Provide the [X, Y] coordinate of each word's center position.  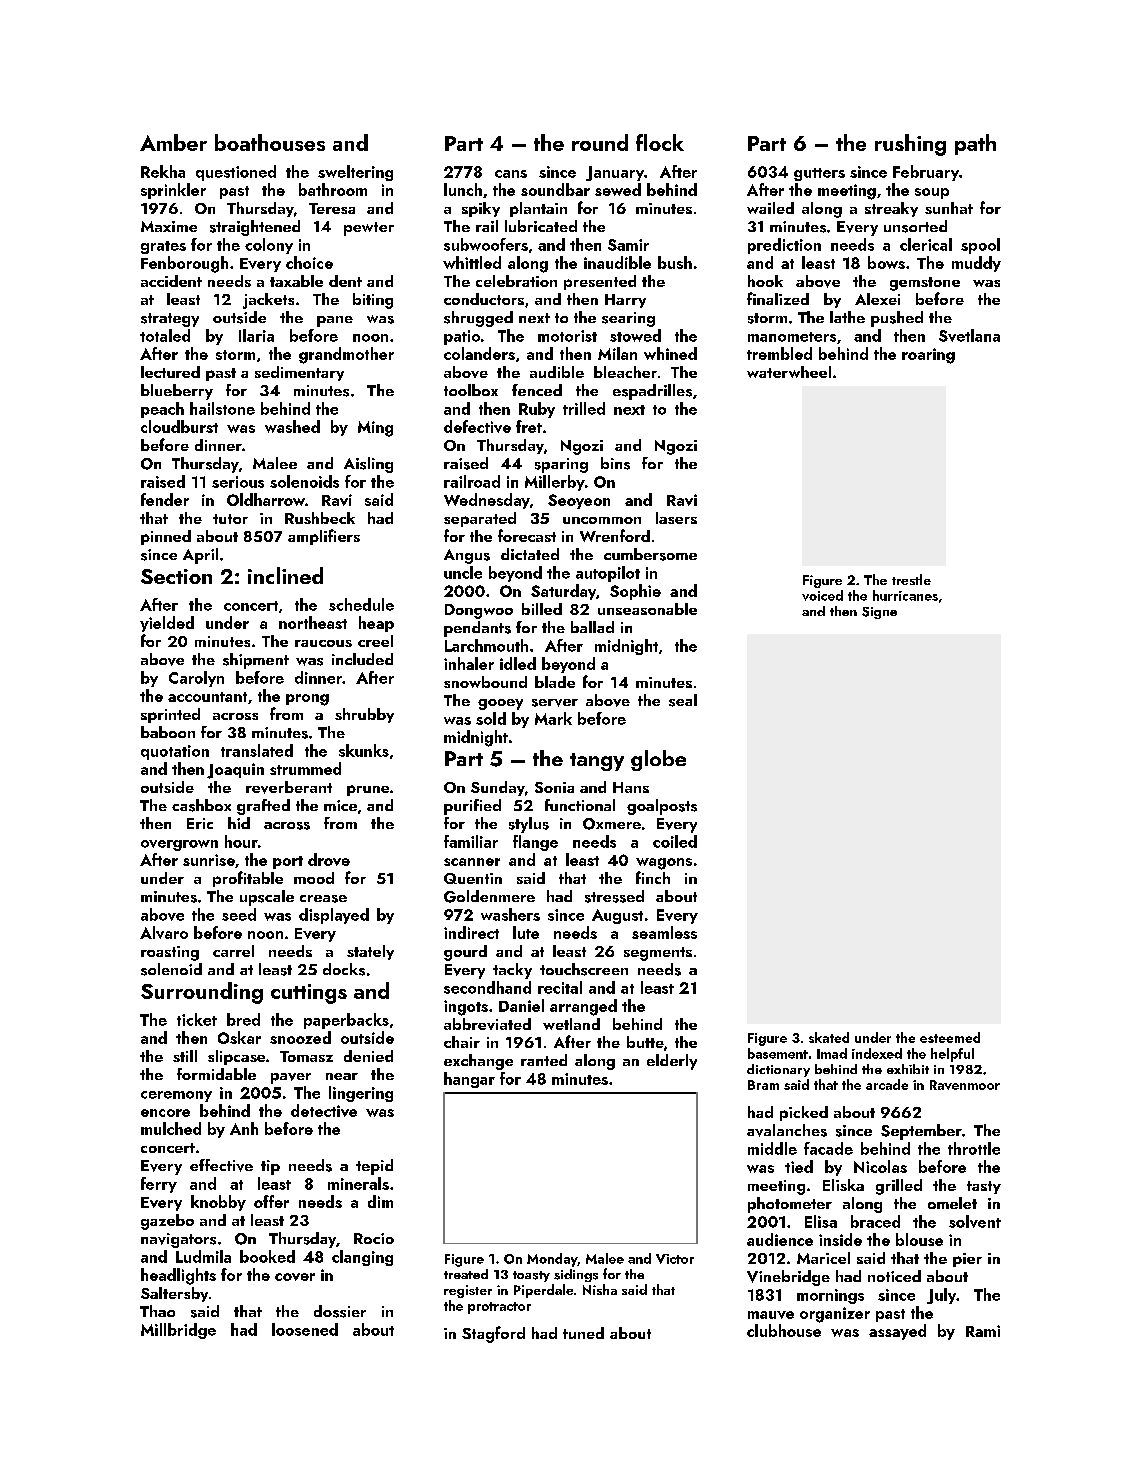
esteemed [950, 1037]
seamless [664, 932]
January [615, 173]
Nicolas [880, 1166]
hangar [469, 1080]
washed [292, 426]
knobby [218, 1203]
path [975, 144]
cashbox [201, 805]
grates [163, 247]
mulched [171, 1128]
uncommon [602, 520]
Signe [879, 613]
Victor [675, 1259]
